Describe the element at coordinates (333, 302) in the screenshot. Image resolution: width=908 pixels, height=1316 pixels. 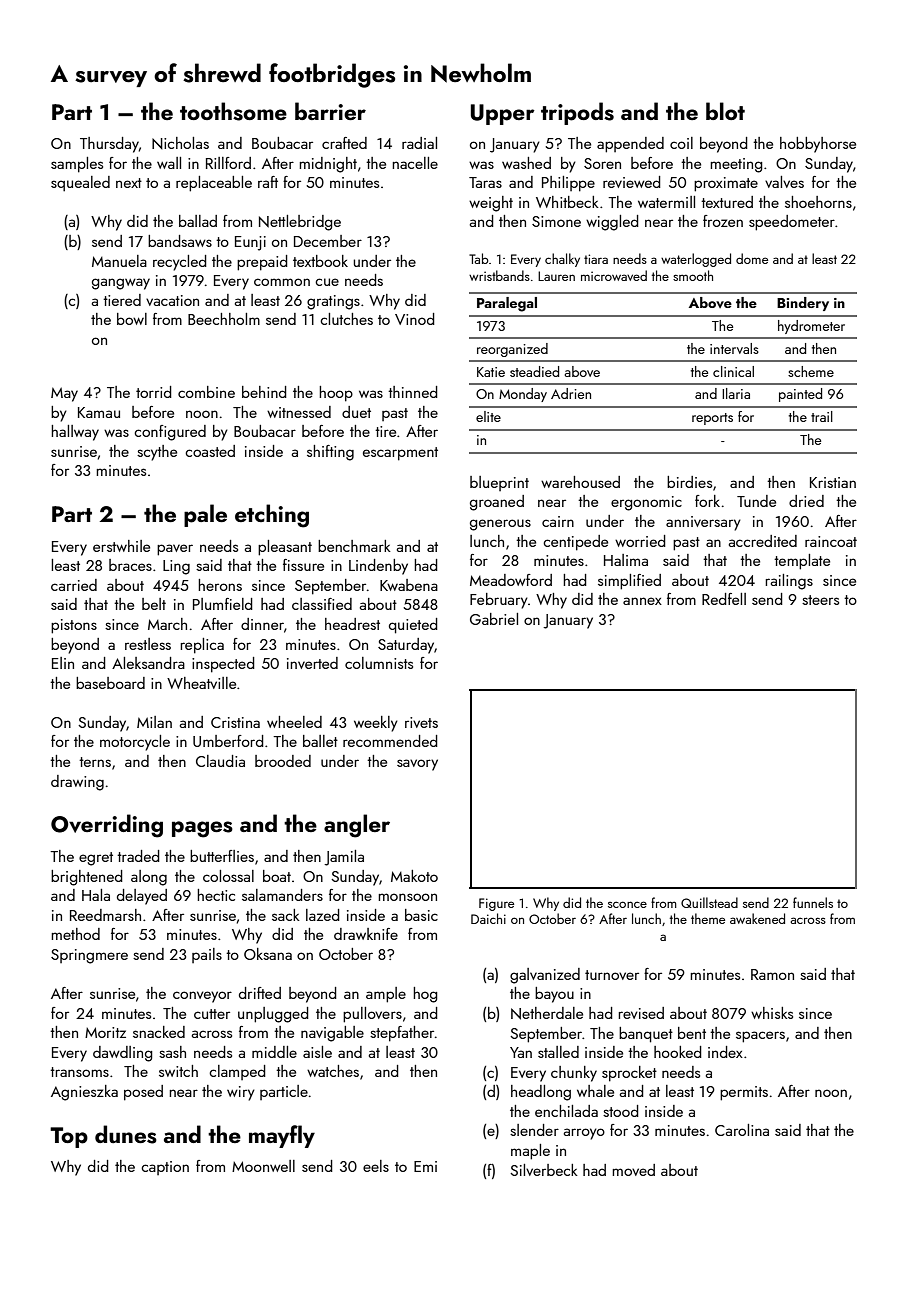
I see `gratings` at that location.
